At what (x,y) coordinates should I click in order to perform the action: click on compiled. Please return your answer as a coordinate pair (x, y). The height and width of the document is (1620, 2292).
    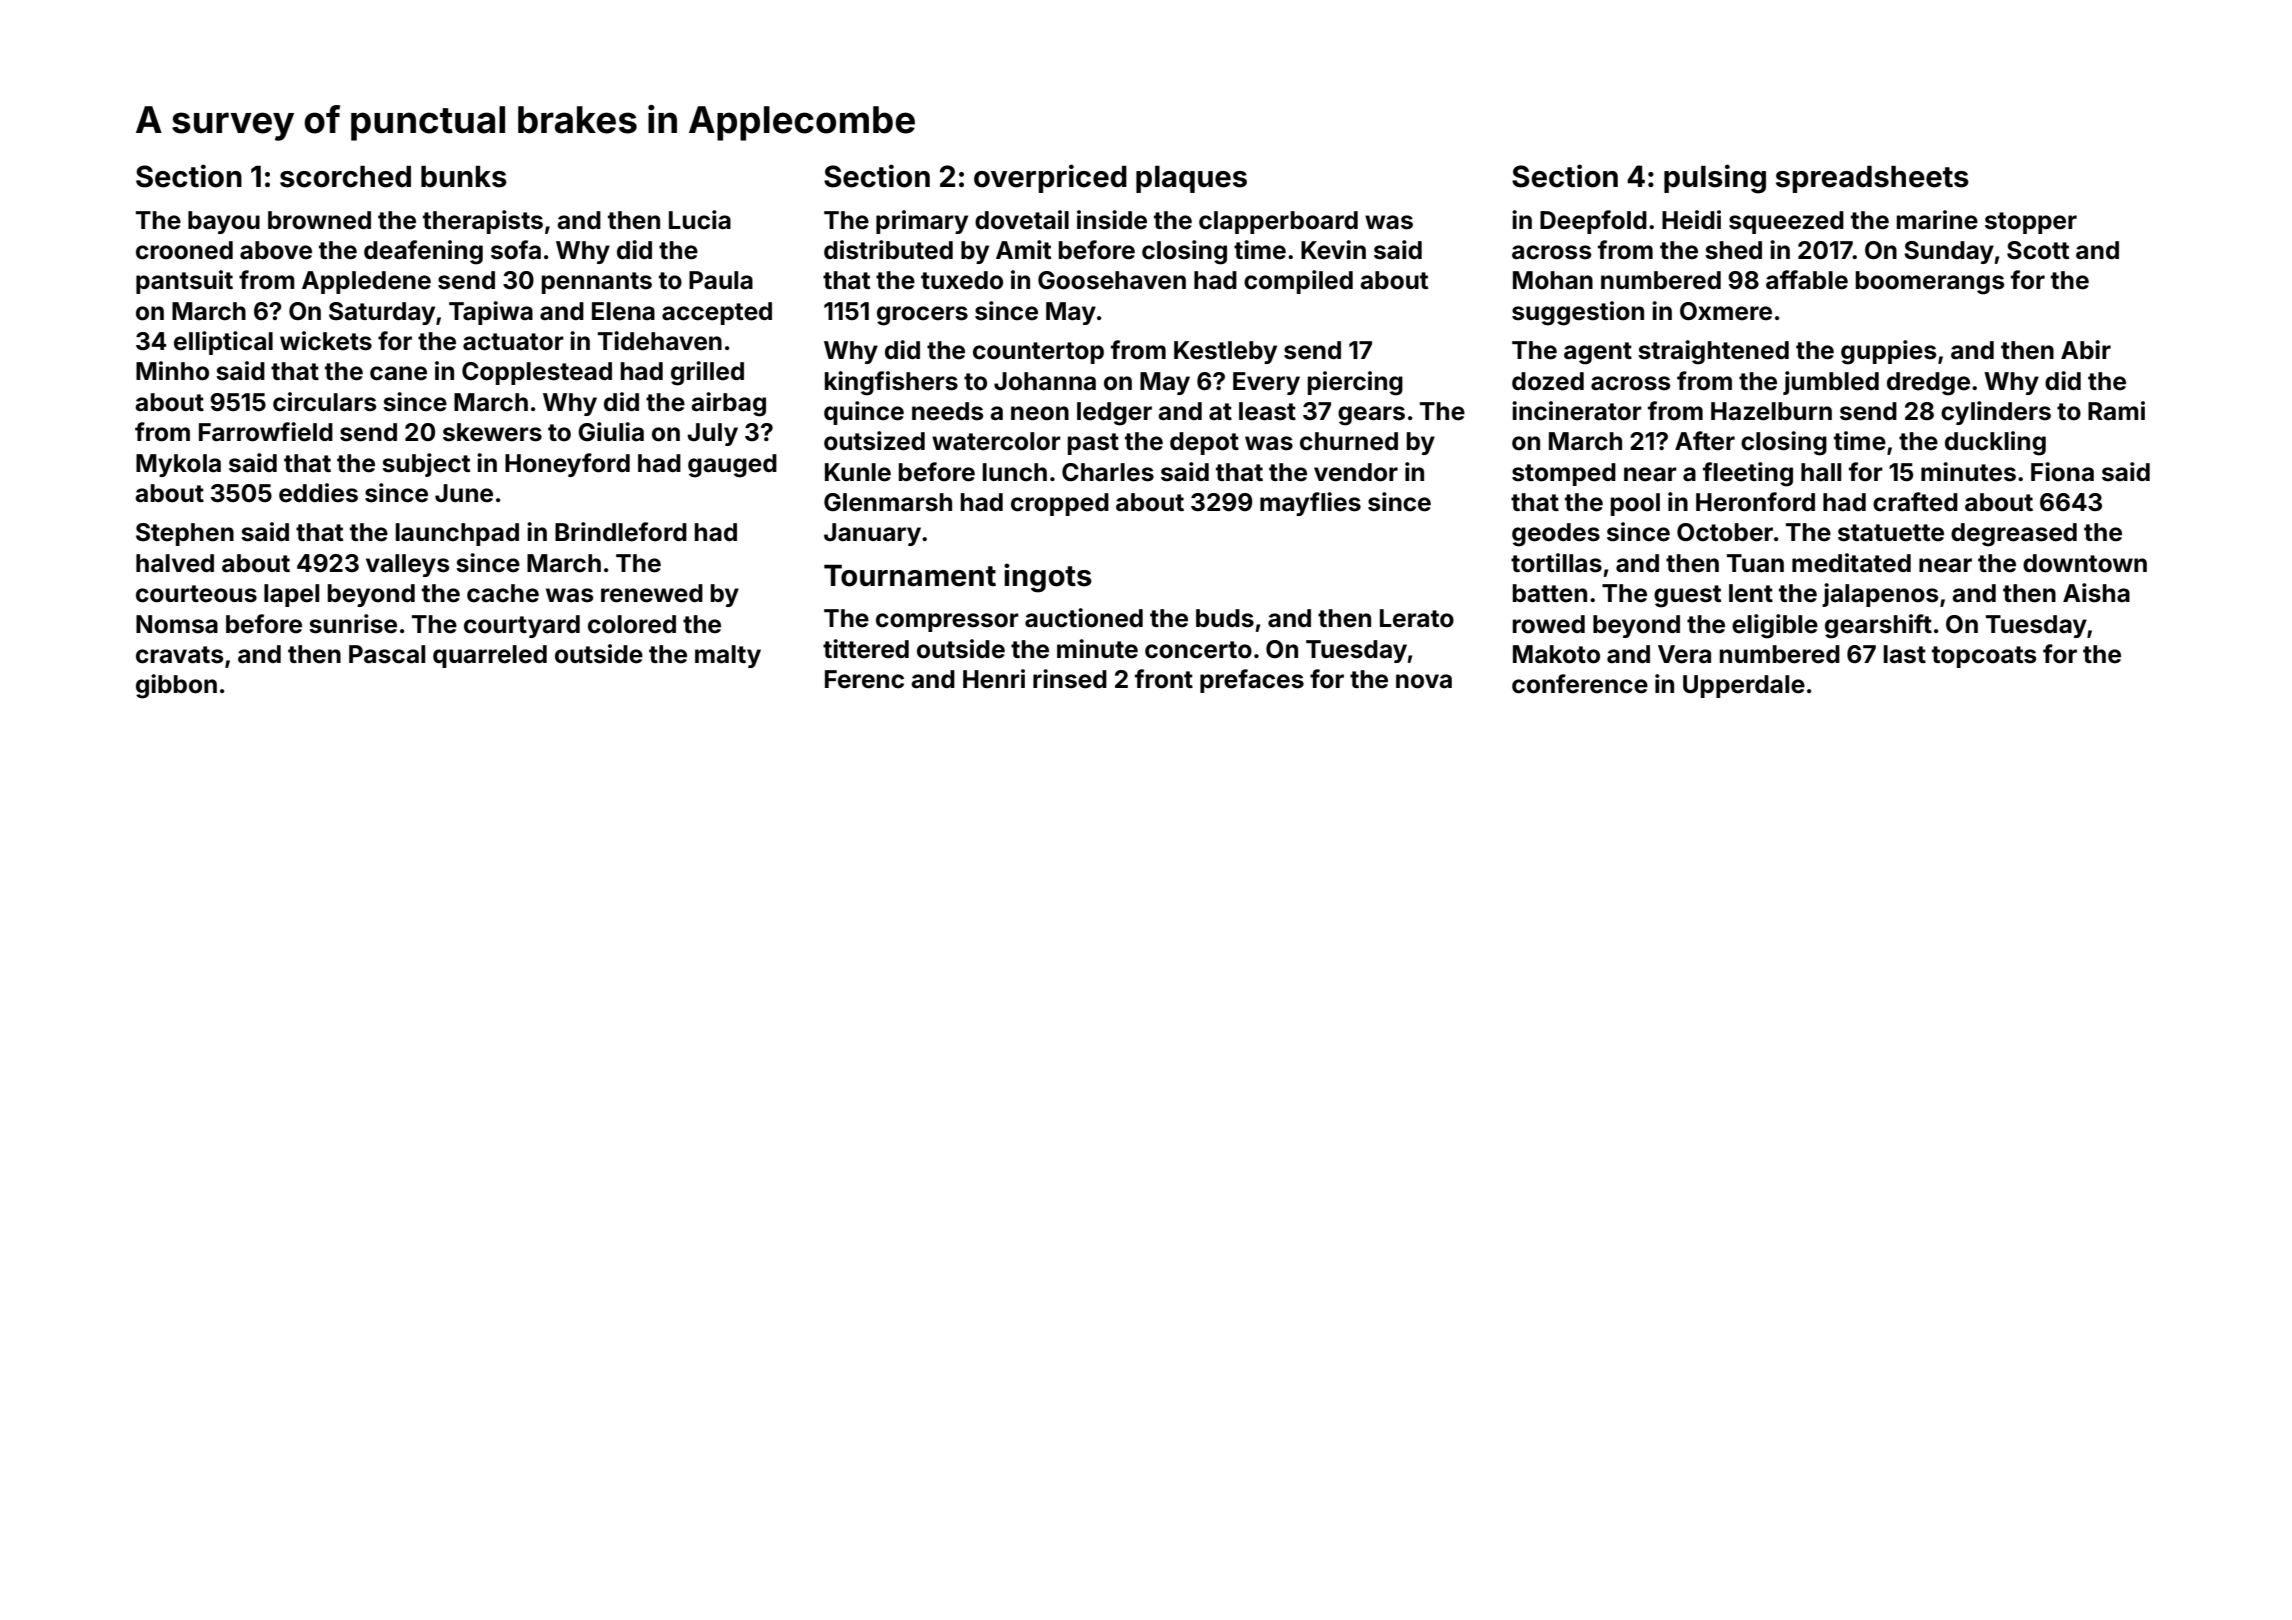
    Looking at the image, I should click on (1298, 282).
